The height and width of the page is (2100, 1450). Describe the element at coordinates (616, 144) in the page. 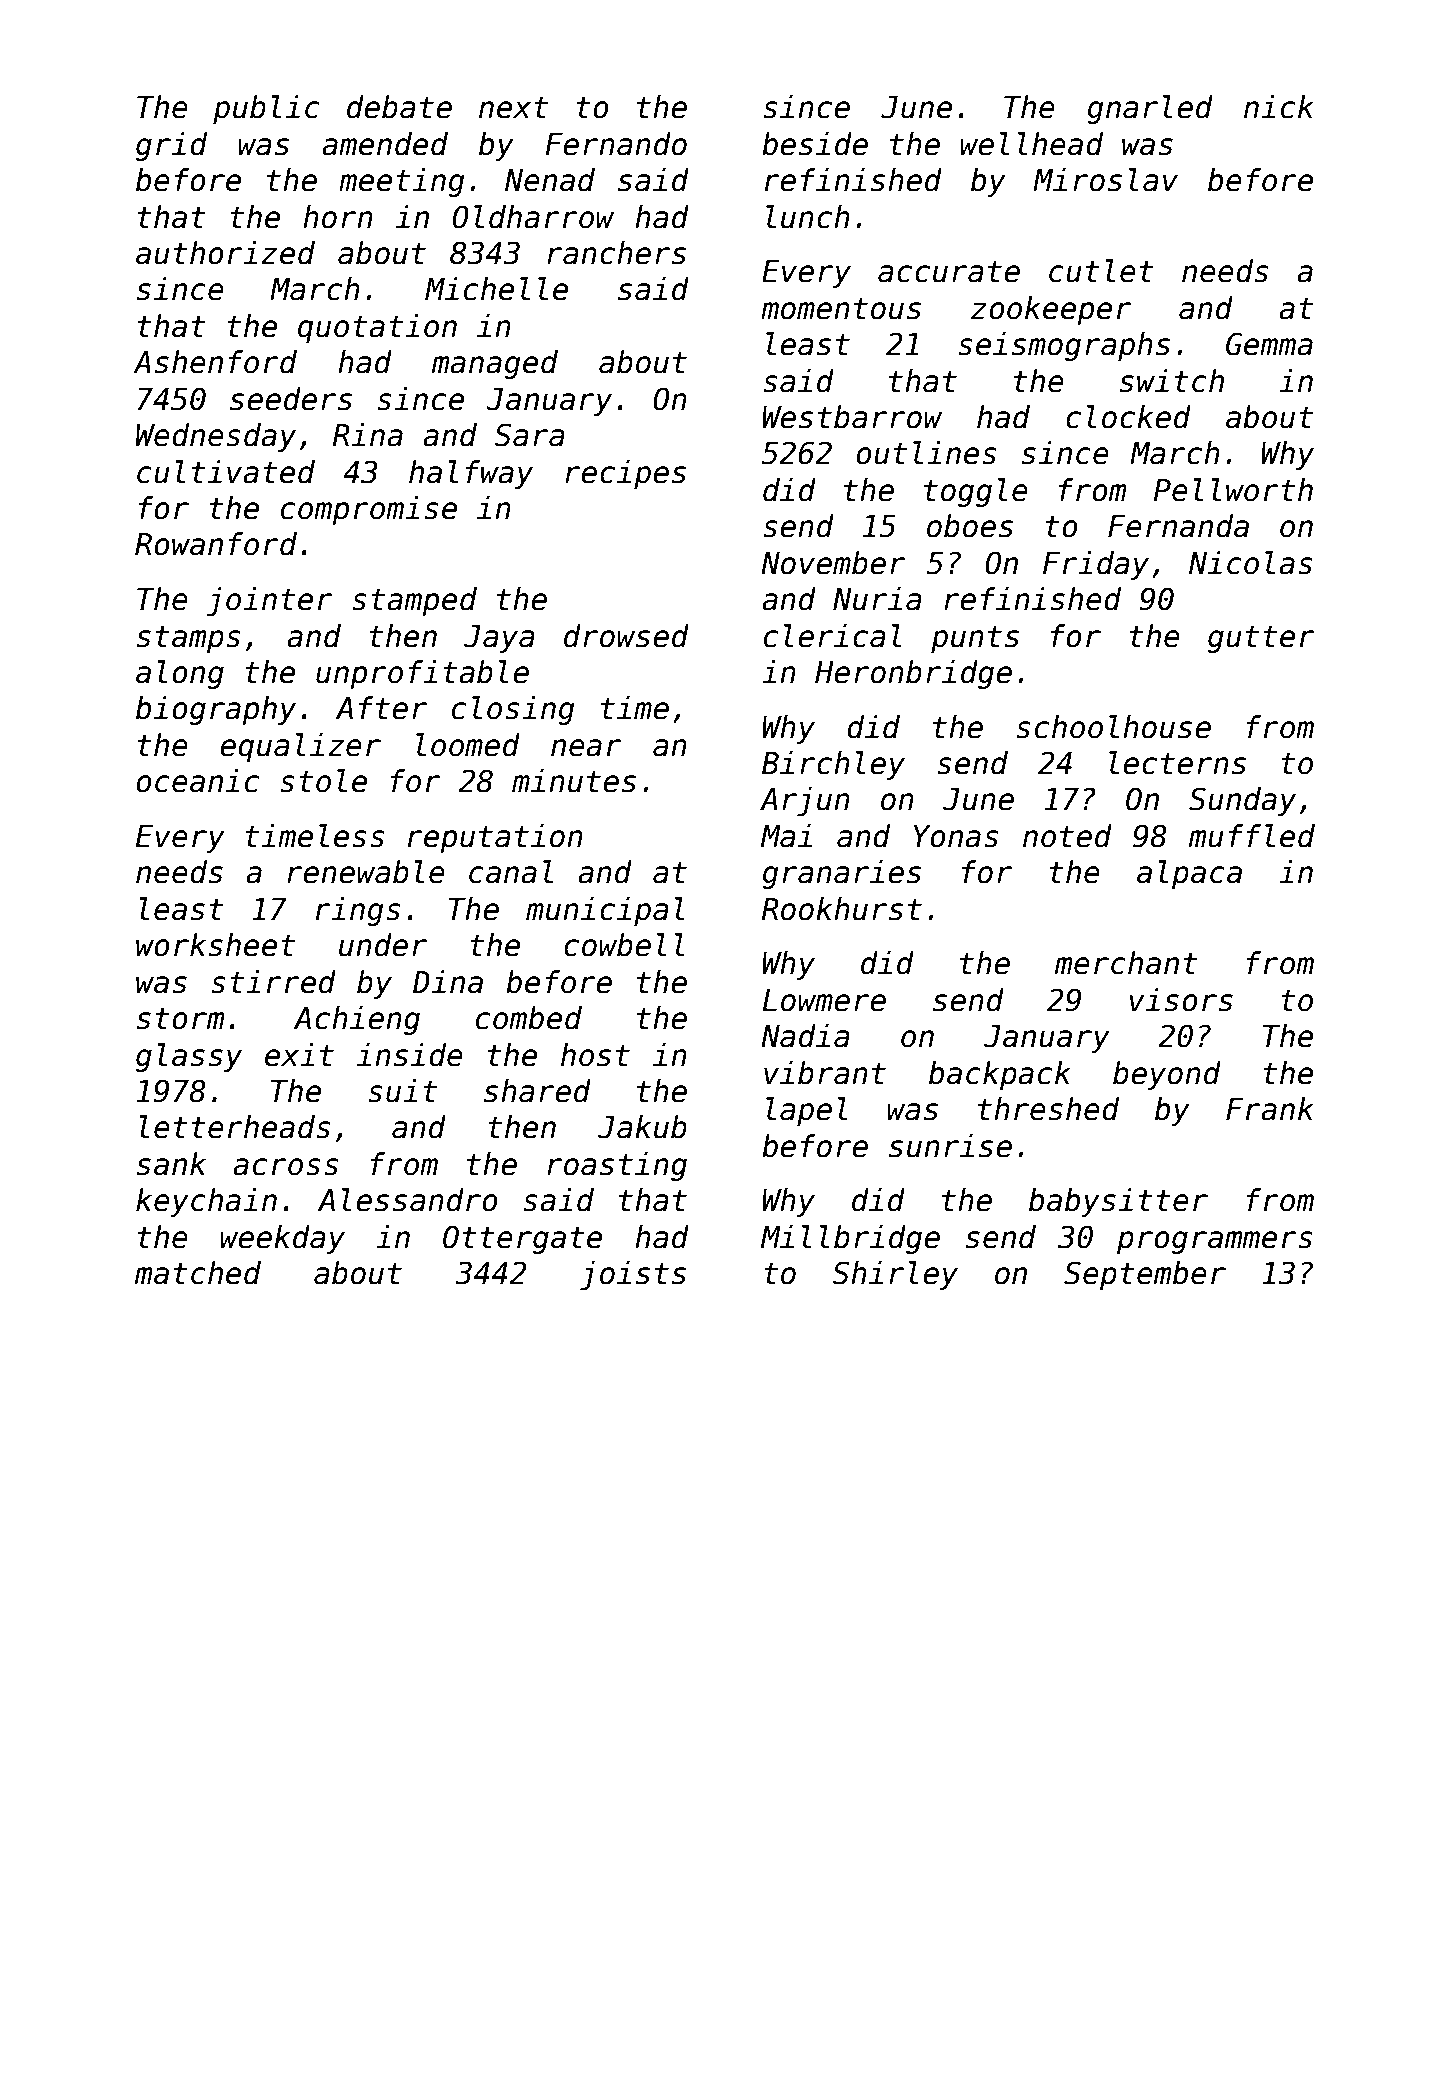

I see `Fernando` at that location.
